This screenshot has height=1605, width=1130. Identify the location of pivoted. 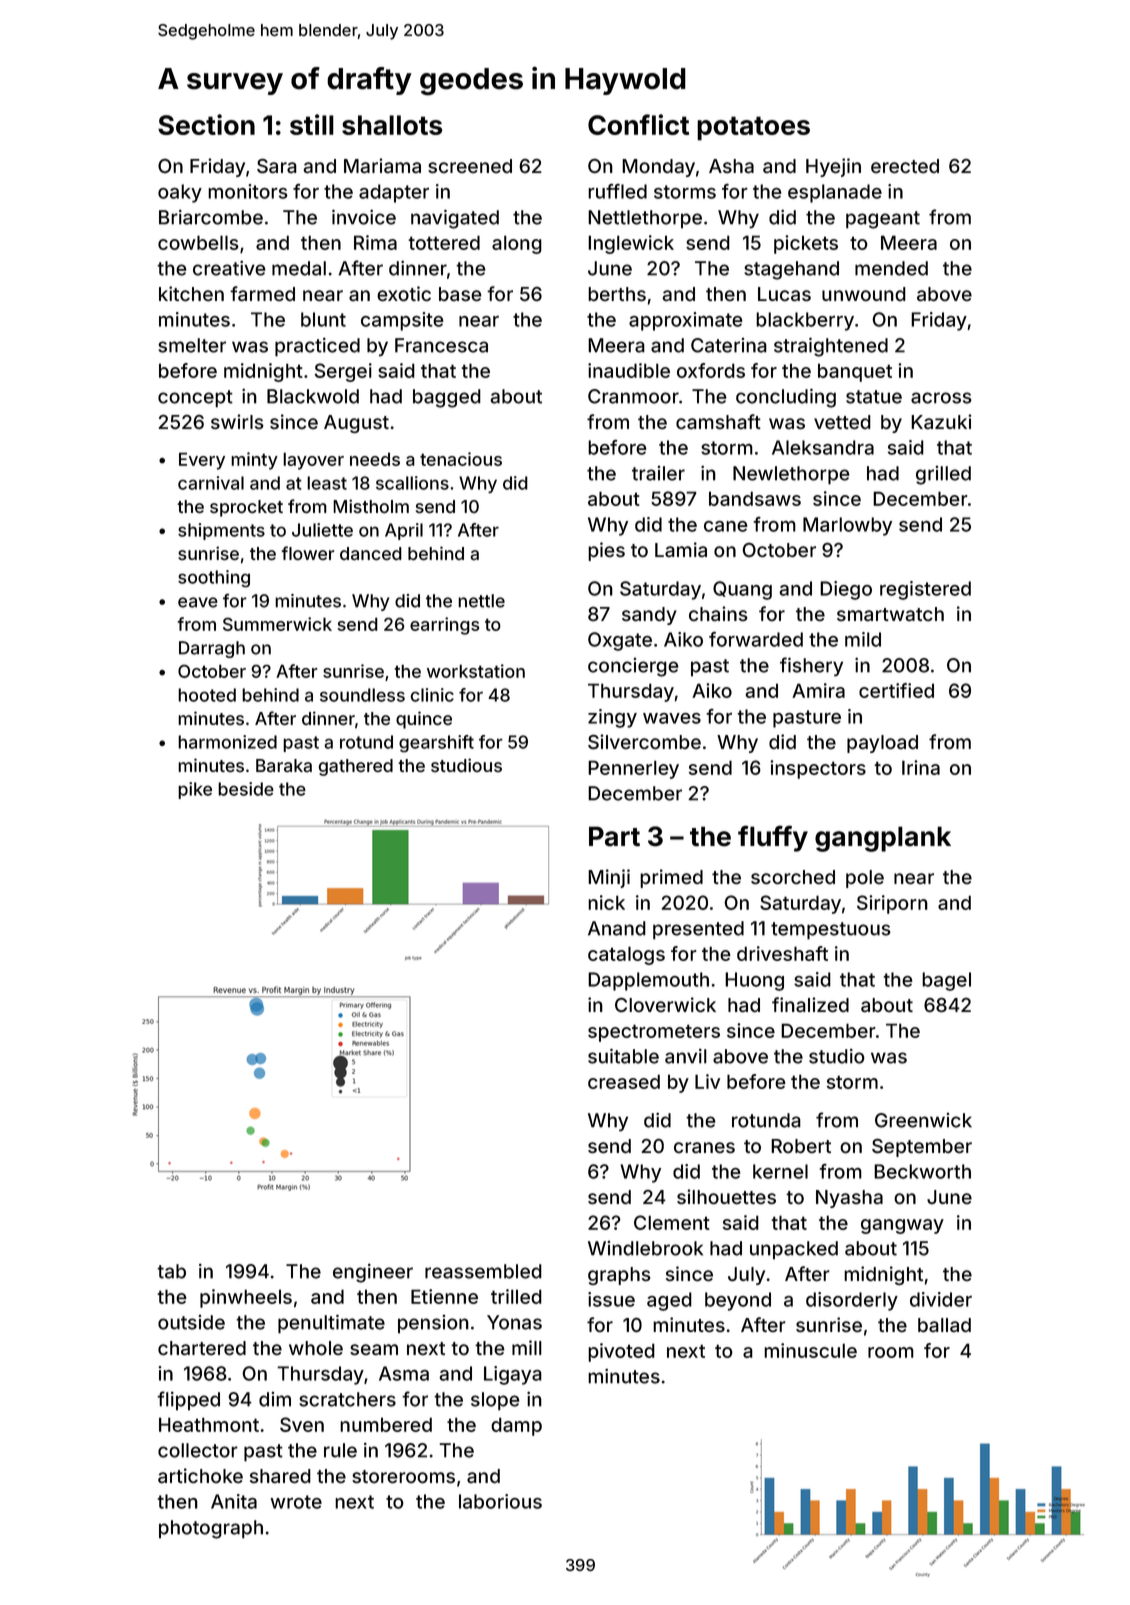
(621, 1352).
